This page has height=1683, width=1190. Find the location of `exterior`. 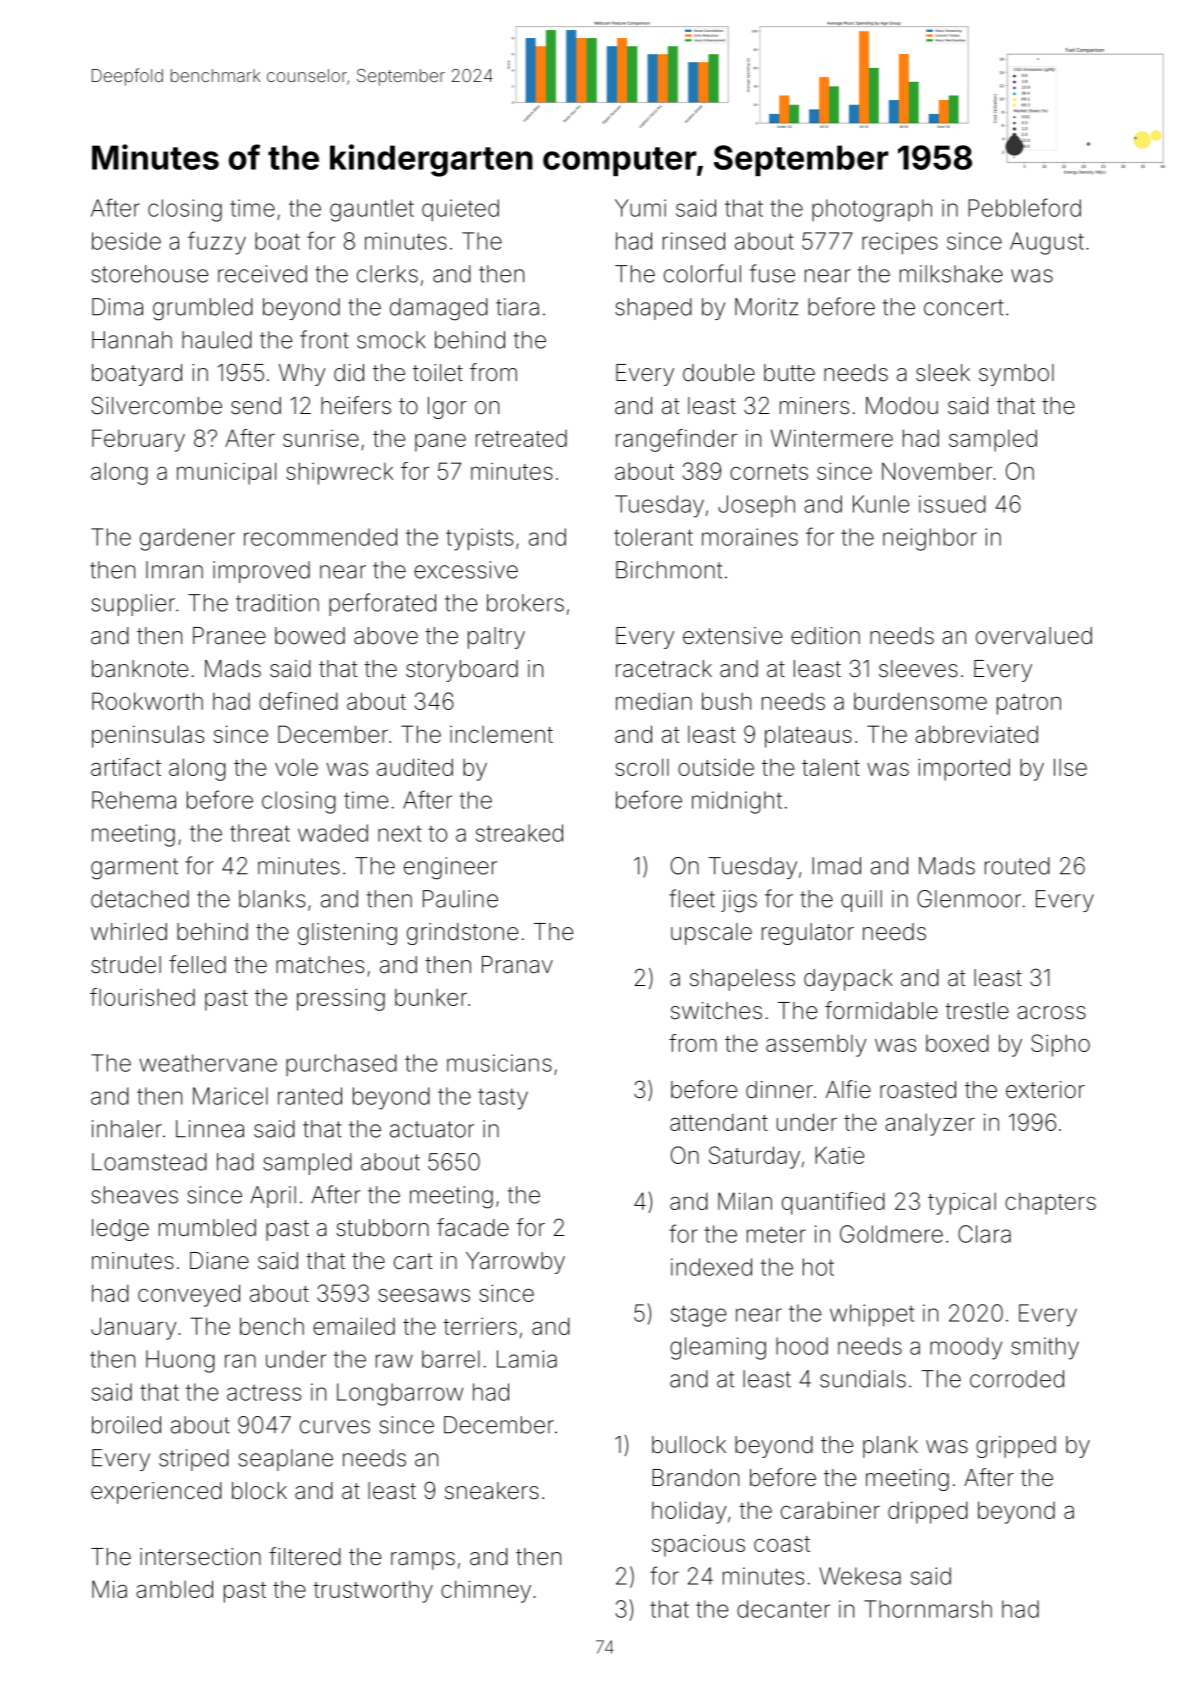

exterior is located at coordinates (1045, 1090).
